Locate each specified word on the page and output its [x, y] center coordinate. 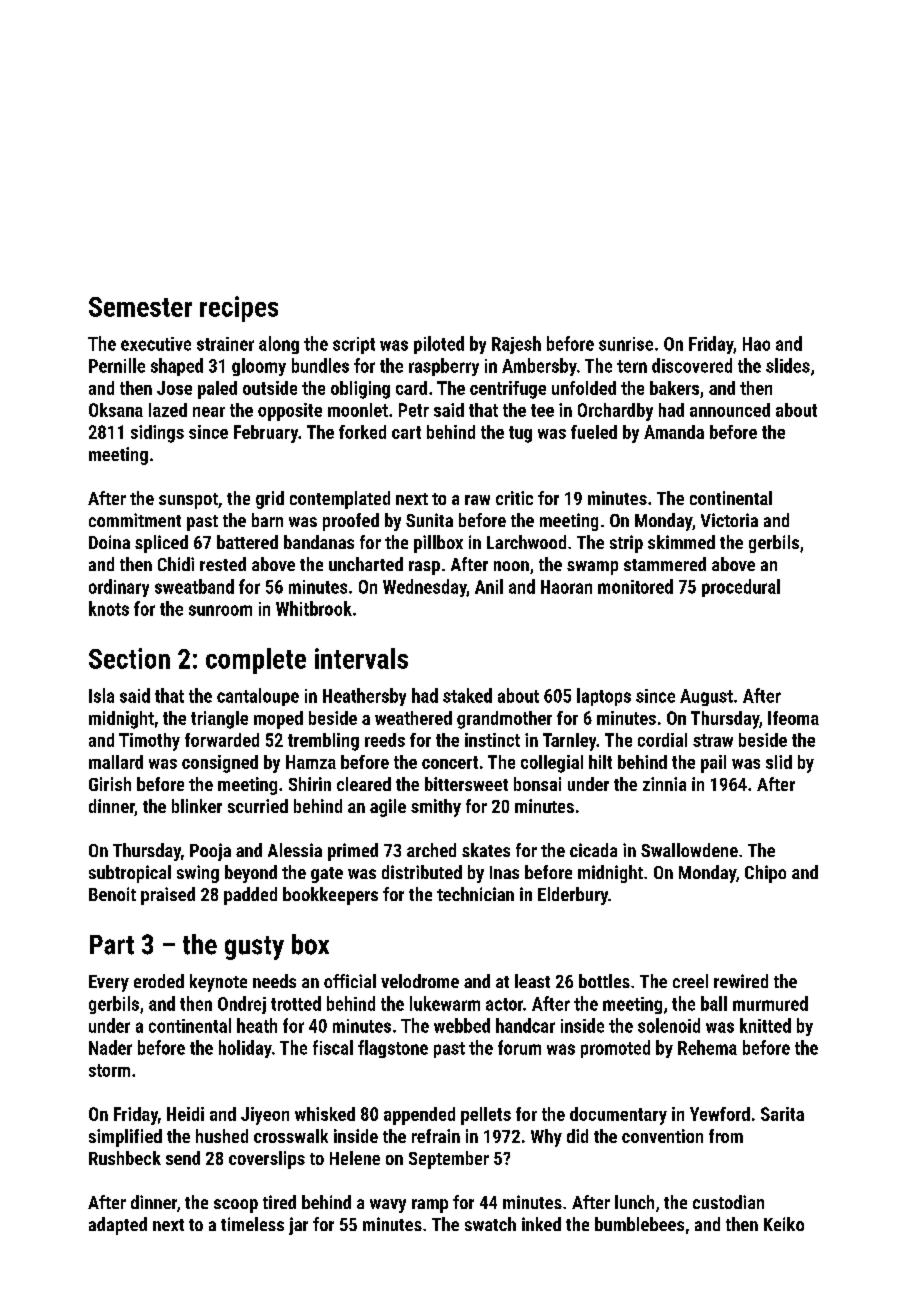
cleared [364, 784]
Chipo [765, 874]
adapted [118, 1226]
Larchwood [526, 542]
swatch [490, 1224]
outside [270, 388]
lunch [634, 1202]
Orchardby [615, 412]
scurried [258, 806]
